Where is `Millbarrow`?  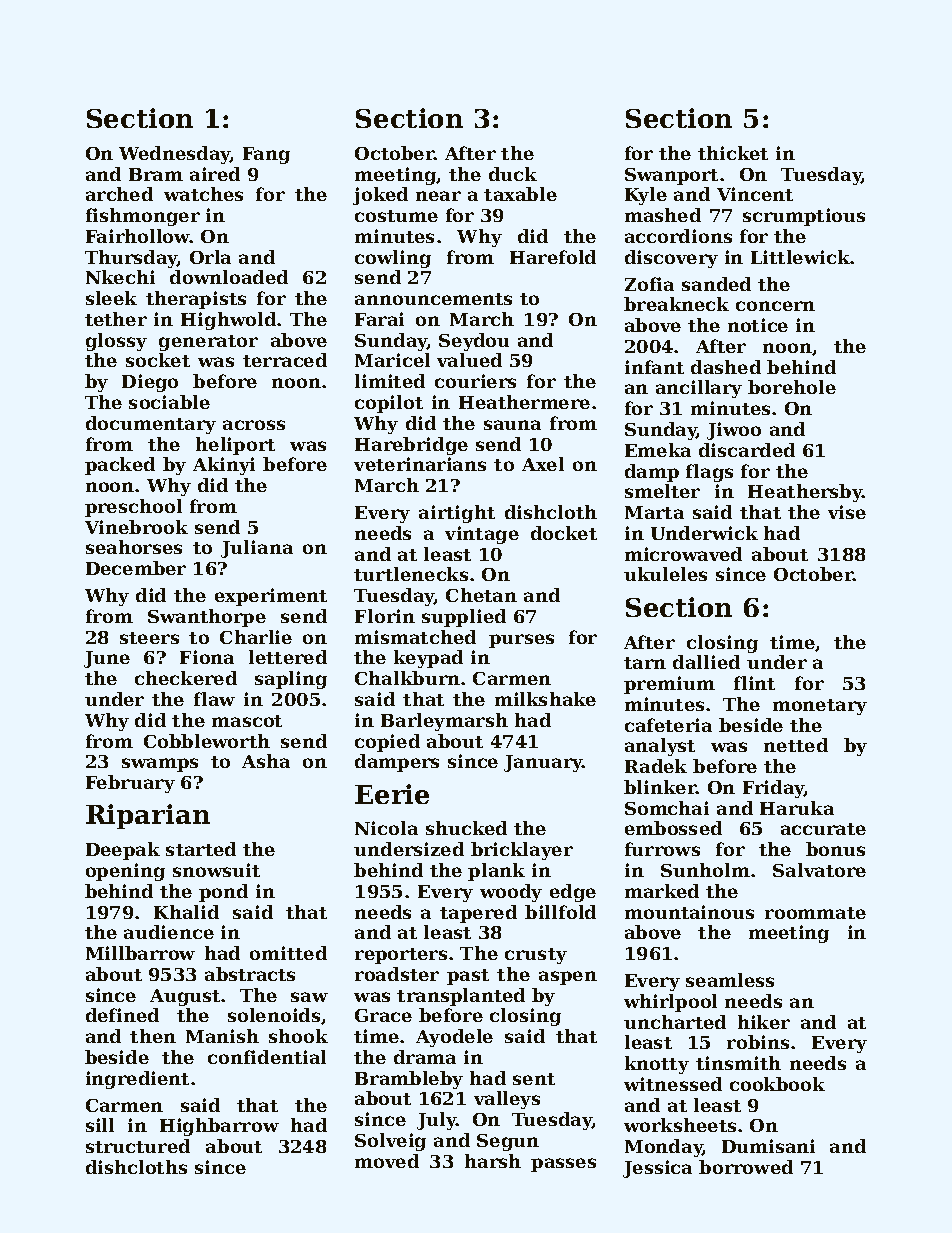
Millbarrow is located at coordinates (140, 953).
